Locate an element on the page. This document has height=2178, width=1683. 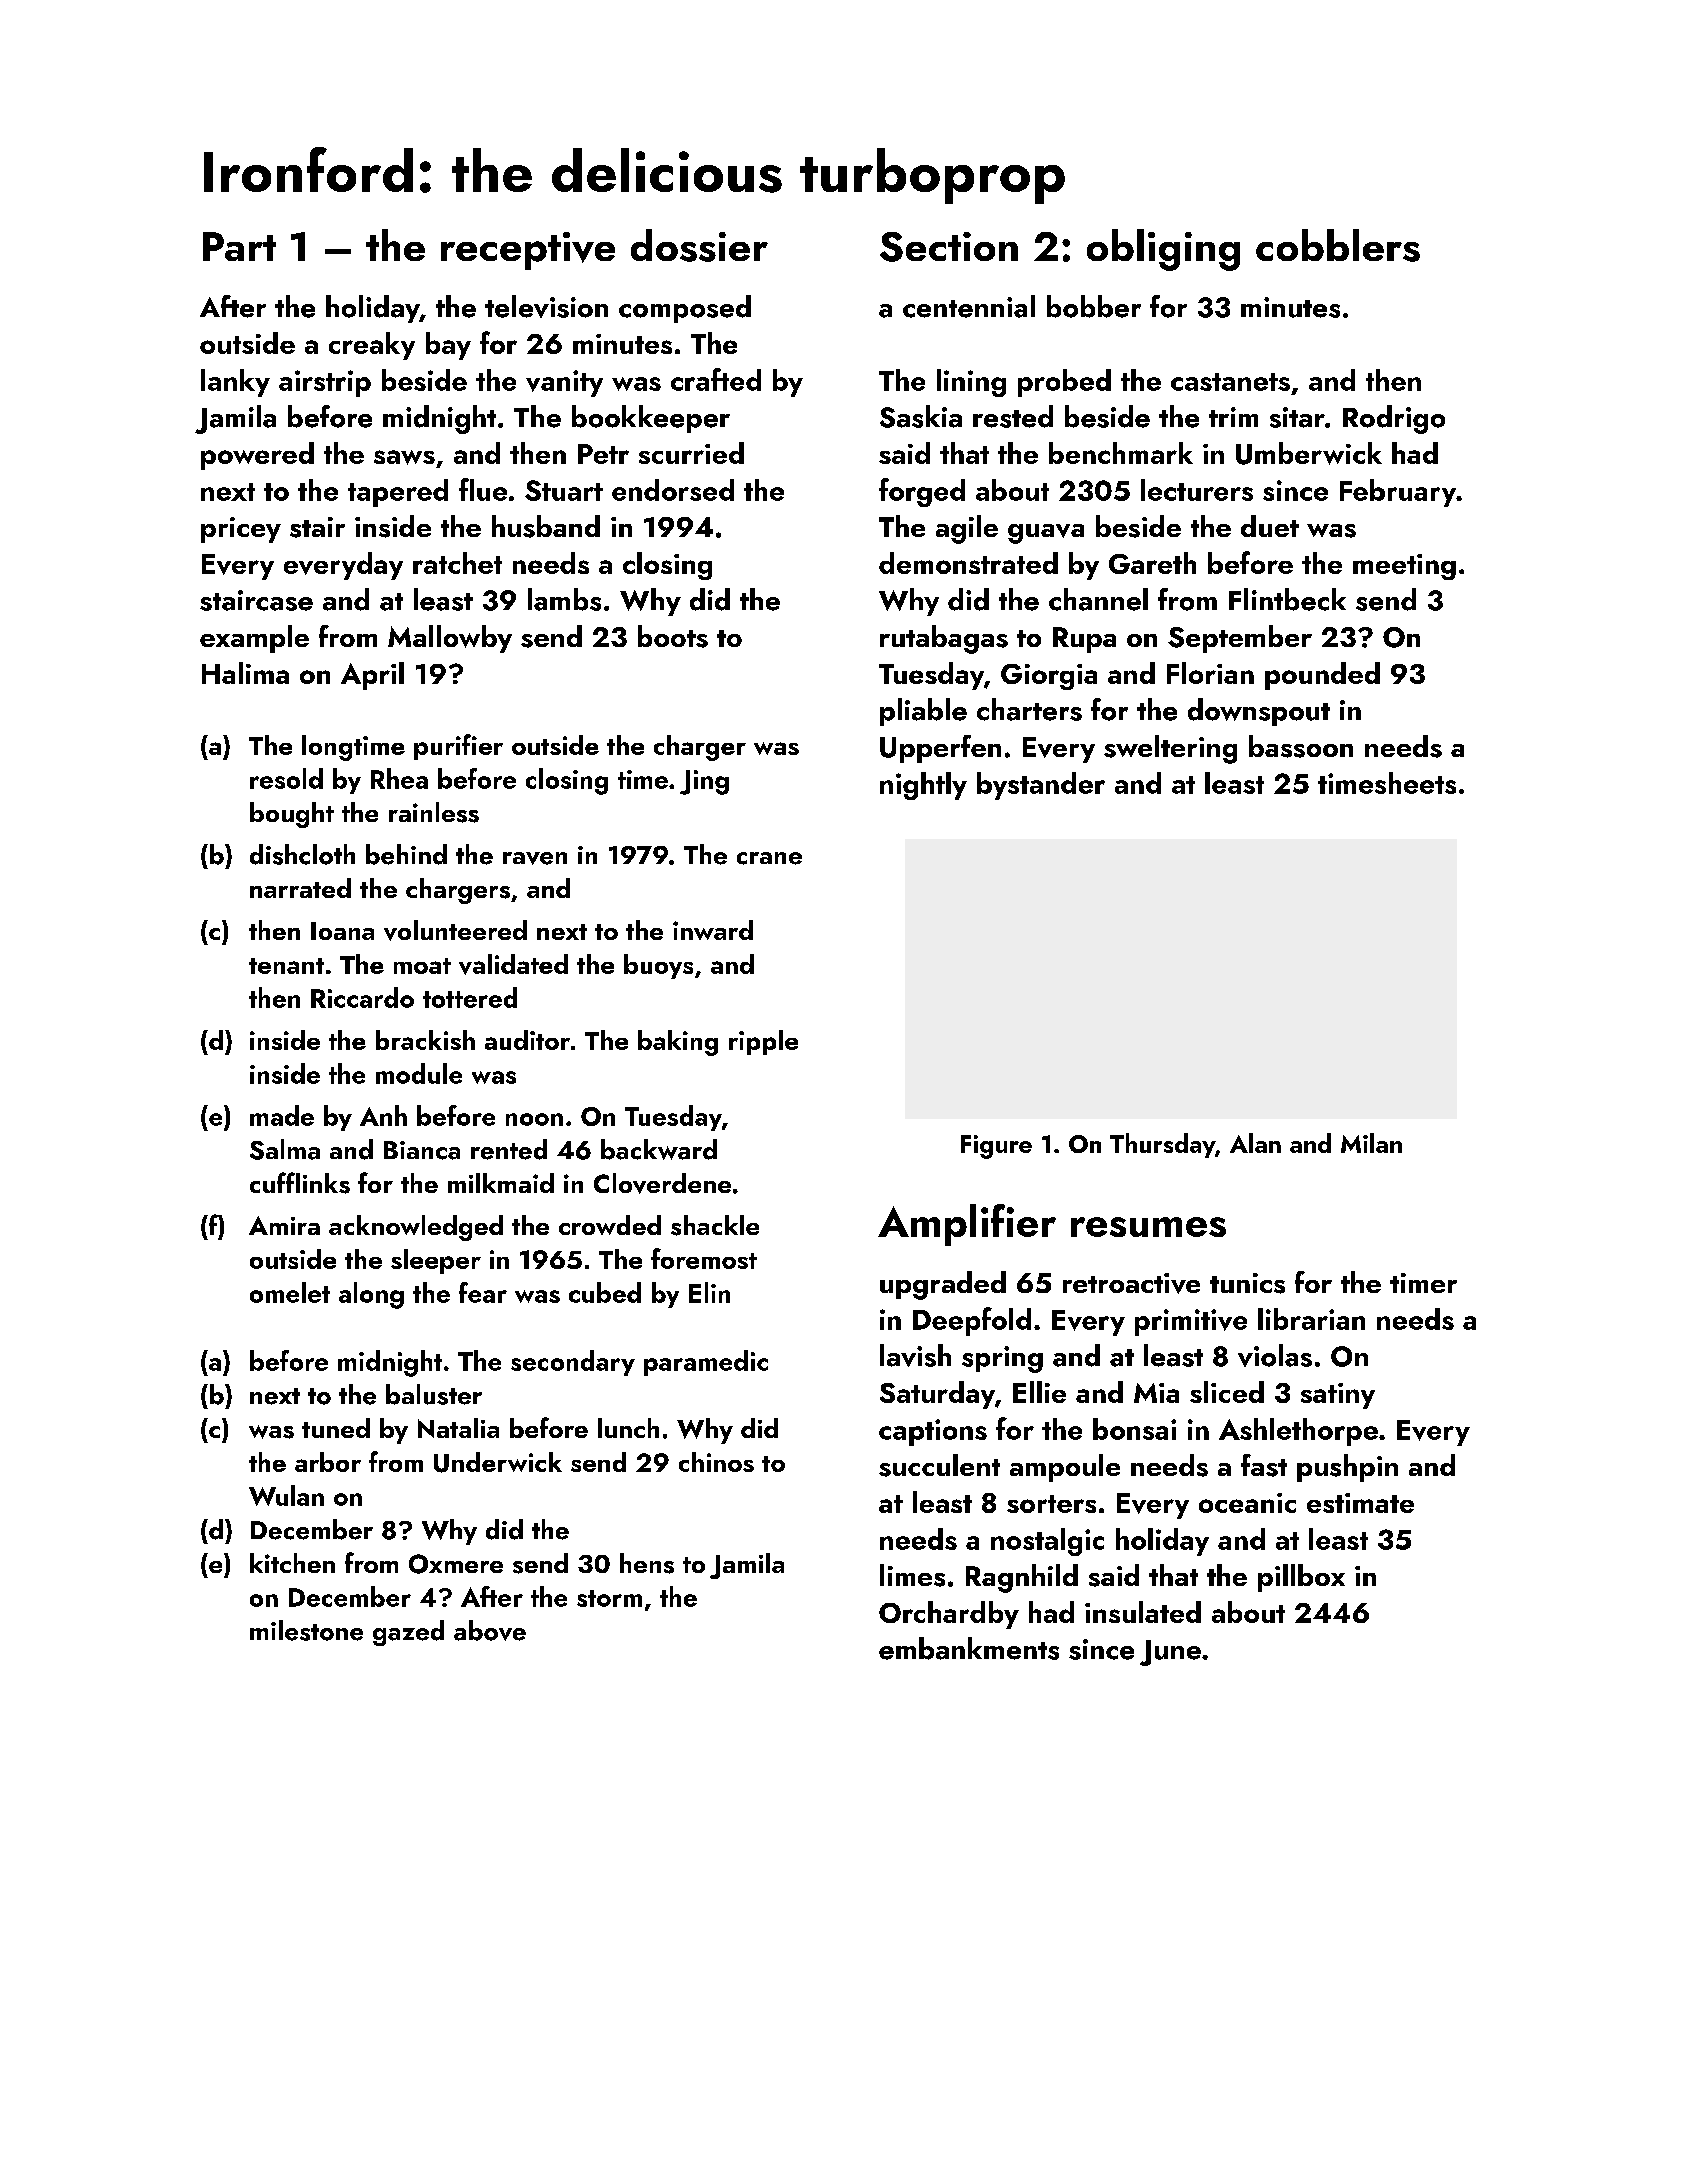
tunics is located at coordinates (1247, 1283).
